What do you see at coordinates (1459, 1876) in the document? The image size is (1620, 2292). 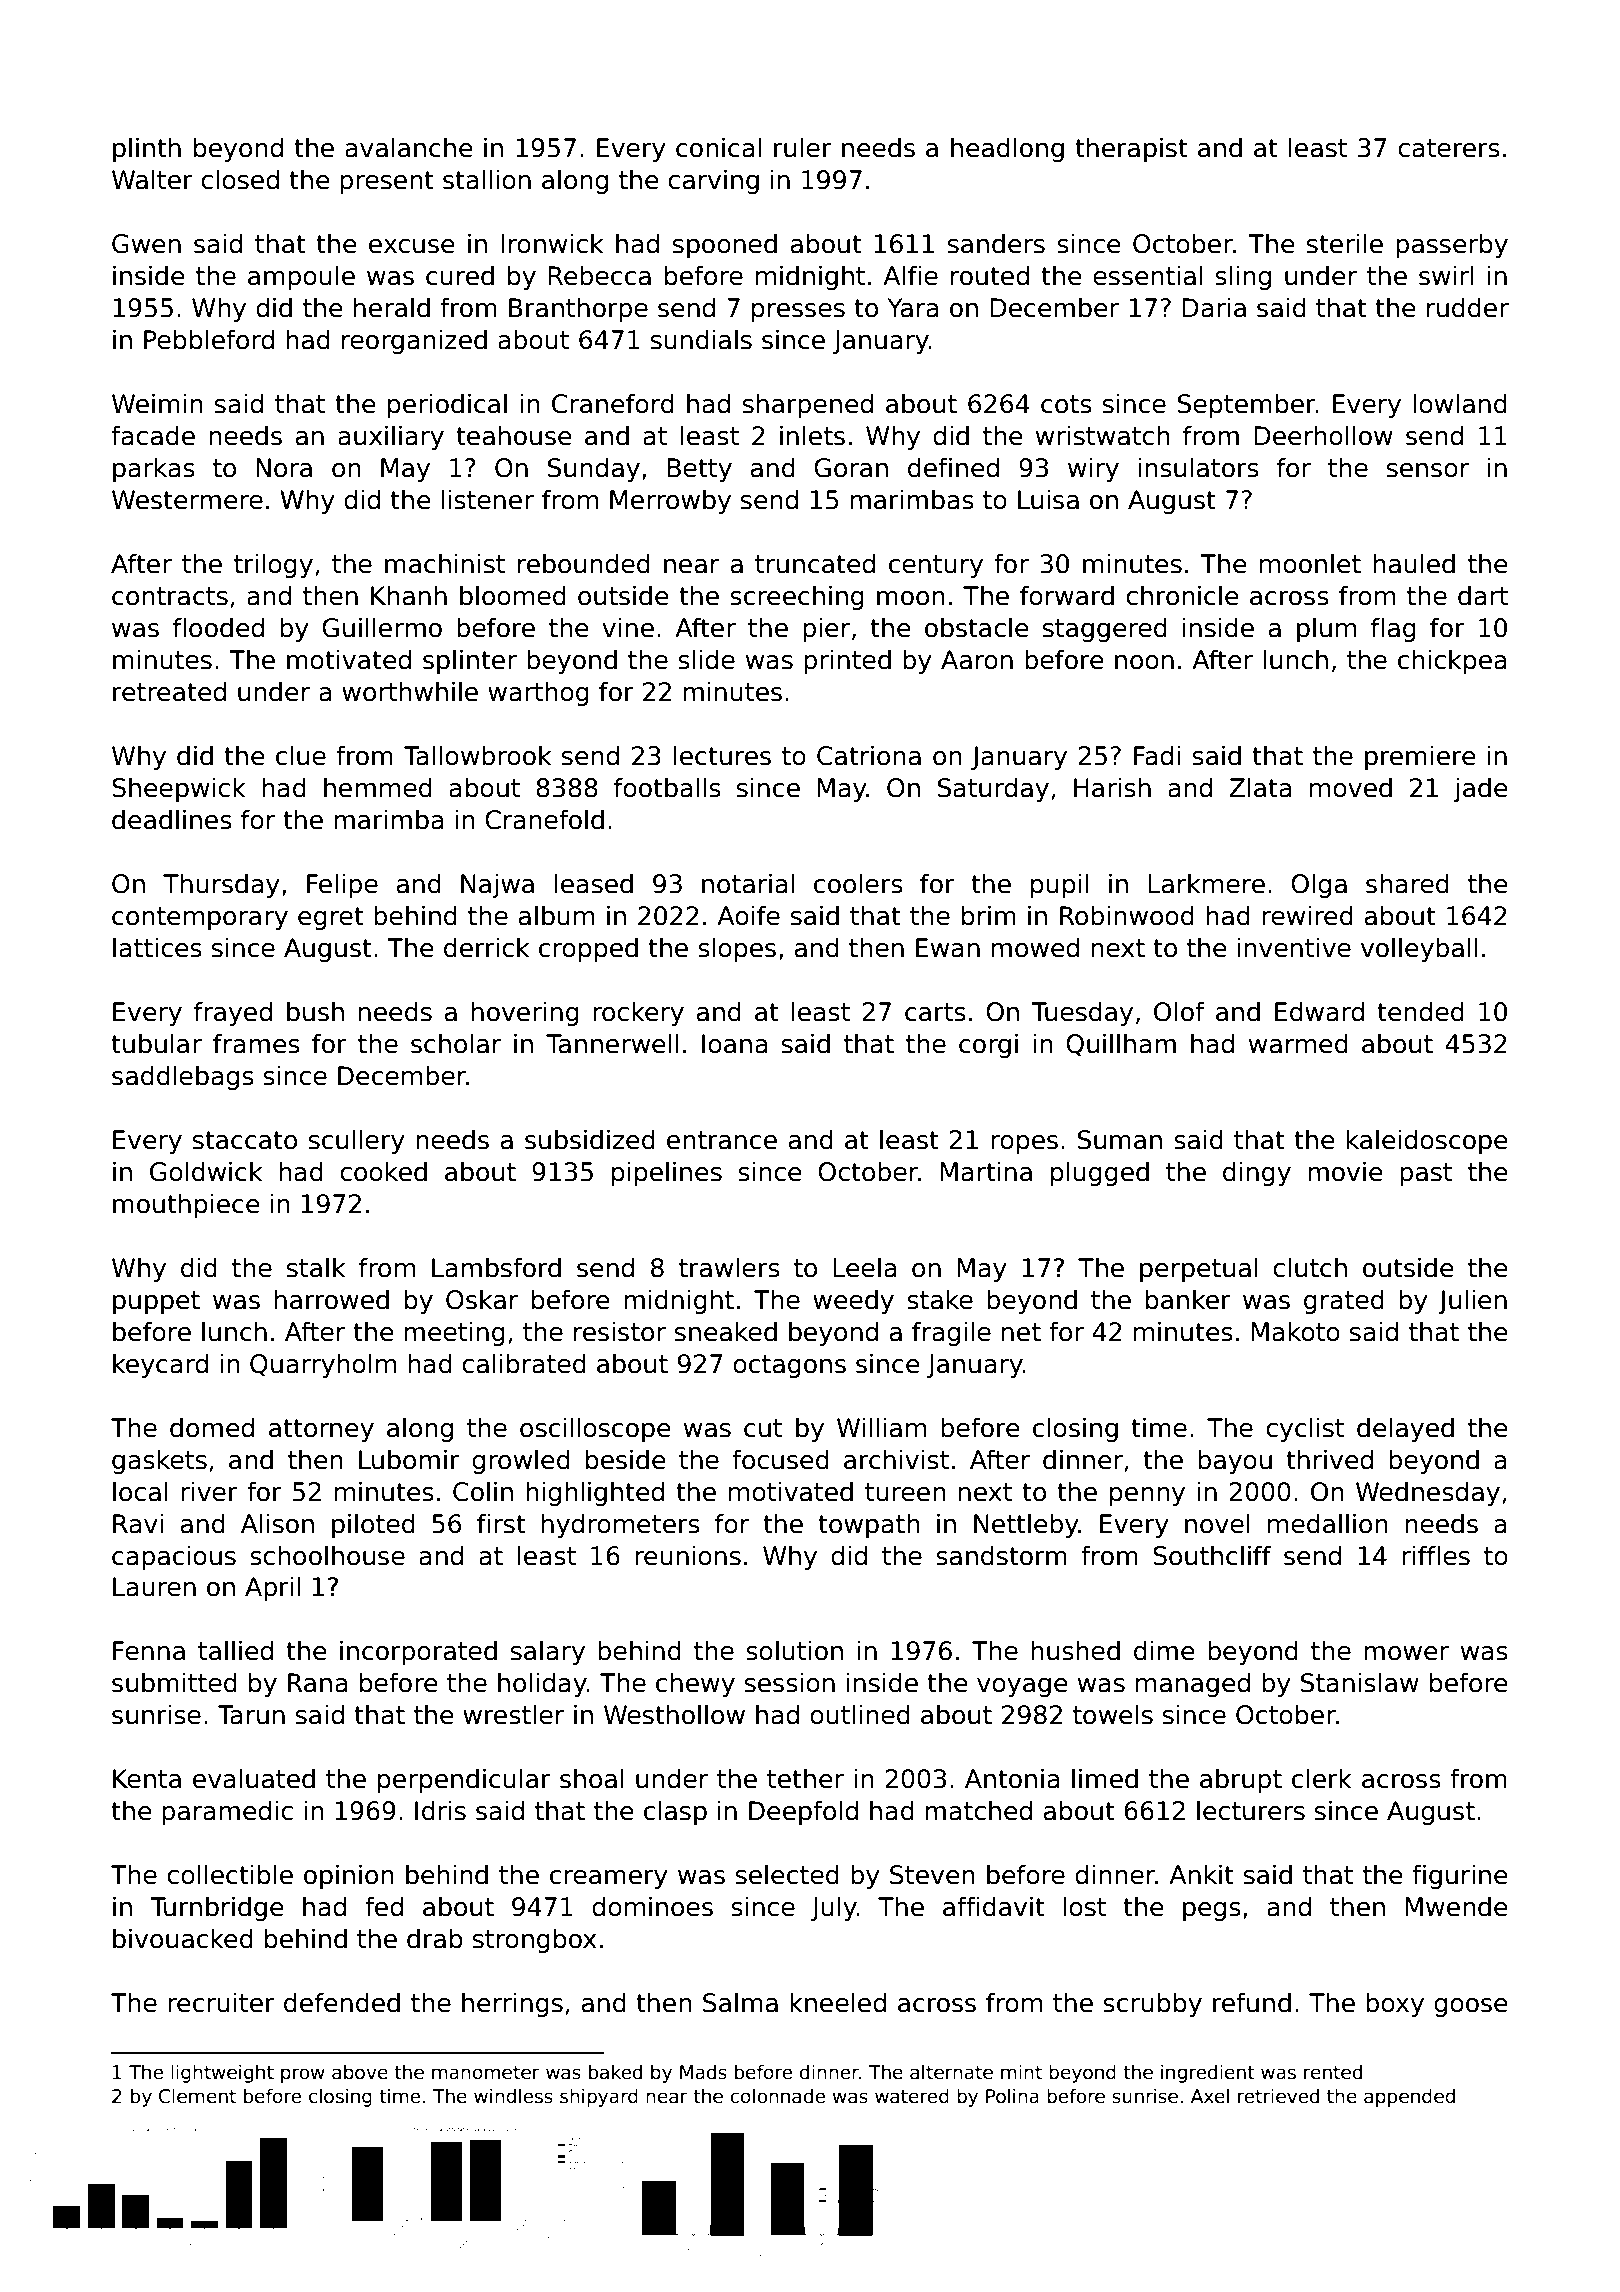 I see `figurine` at bounding box center [1459, 1876].
